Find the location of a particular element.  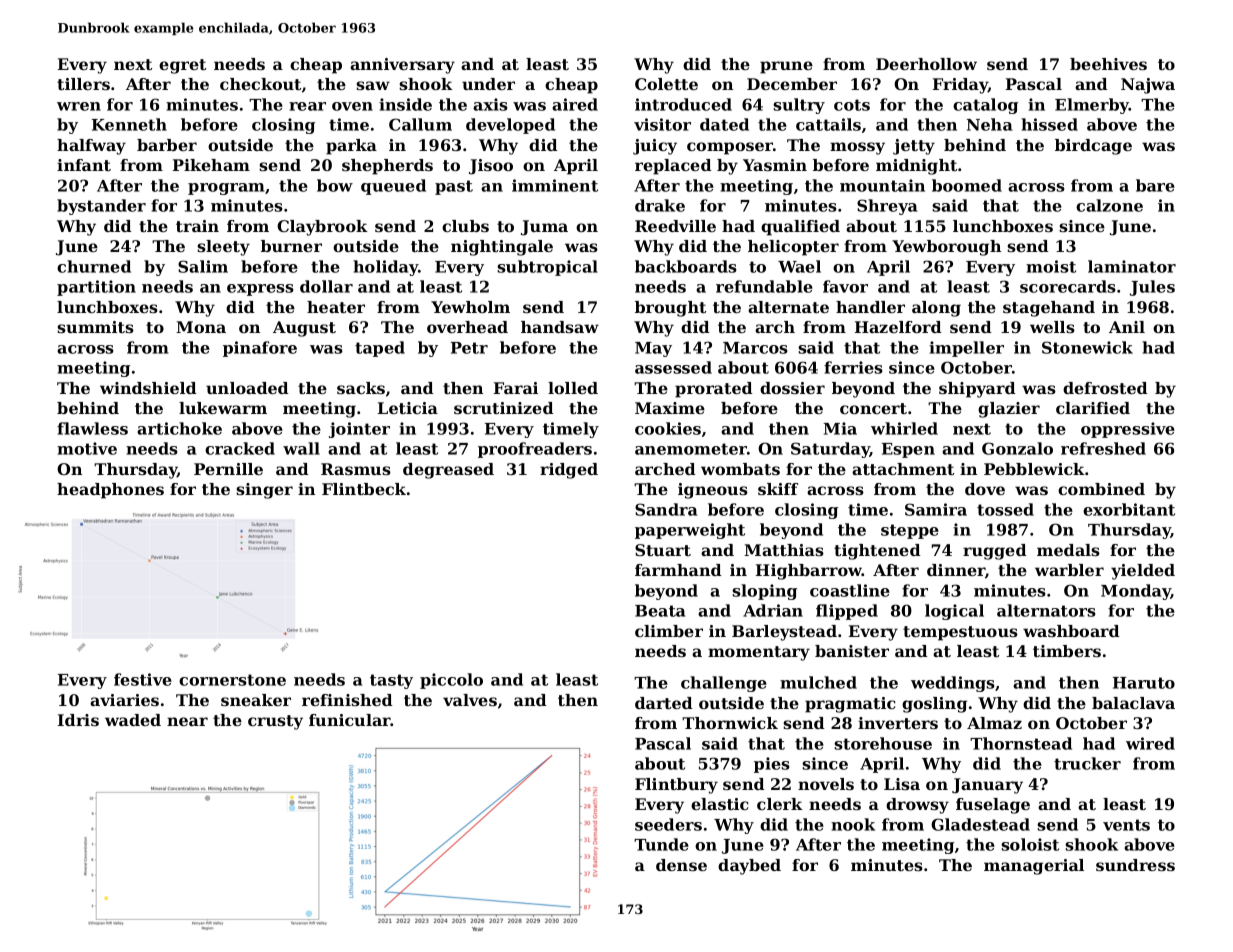

balaclava is located at coordinates (1133, 703).
